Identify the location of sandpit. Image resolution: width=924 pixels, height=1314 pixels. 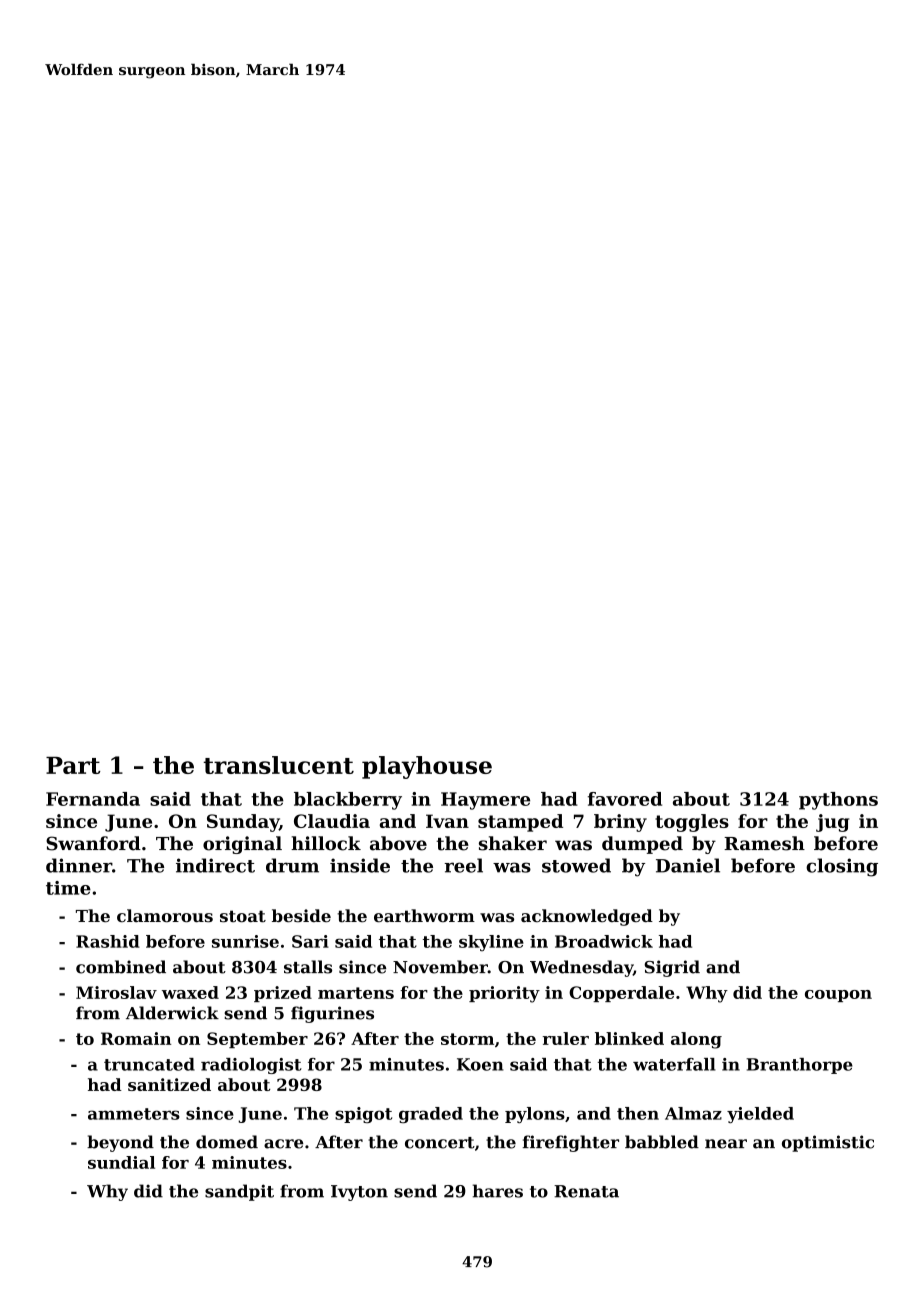
(239, 1192).
